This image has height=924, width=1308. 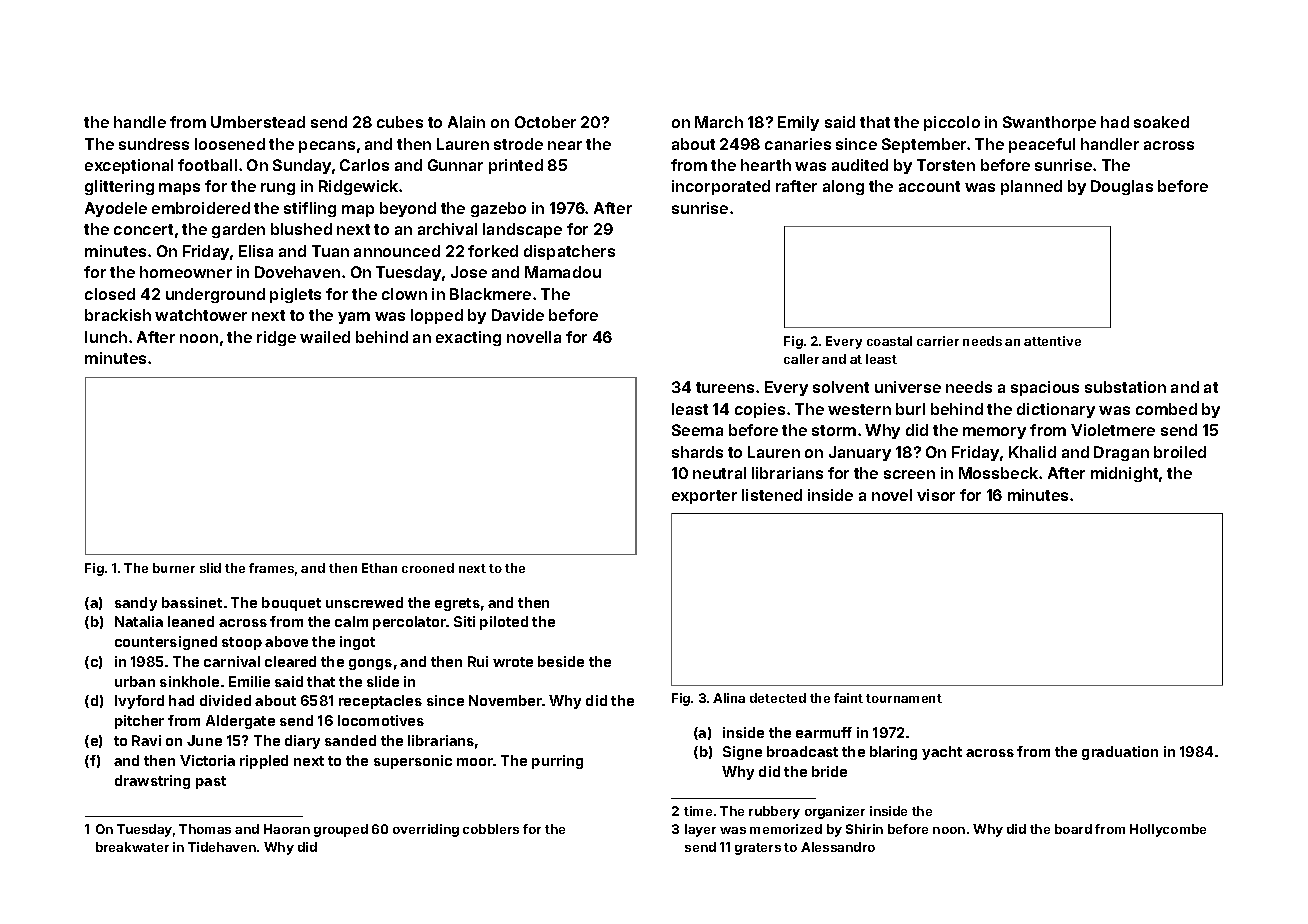 What do you see at coordinates (557, 762) in the image?
I see `purring` at bounding box center [557, 762].
